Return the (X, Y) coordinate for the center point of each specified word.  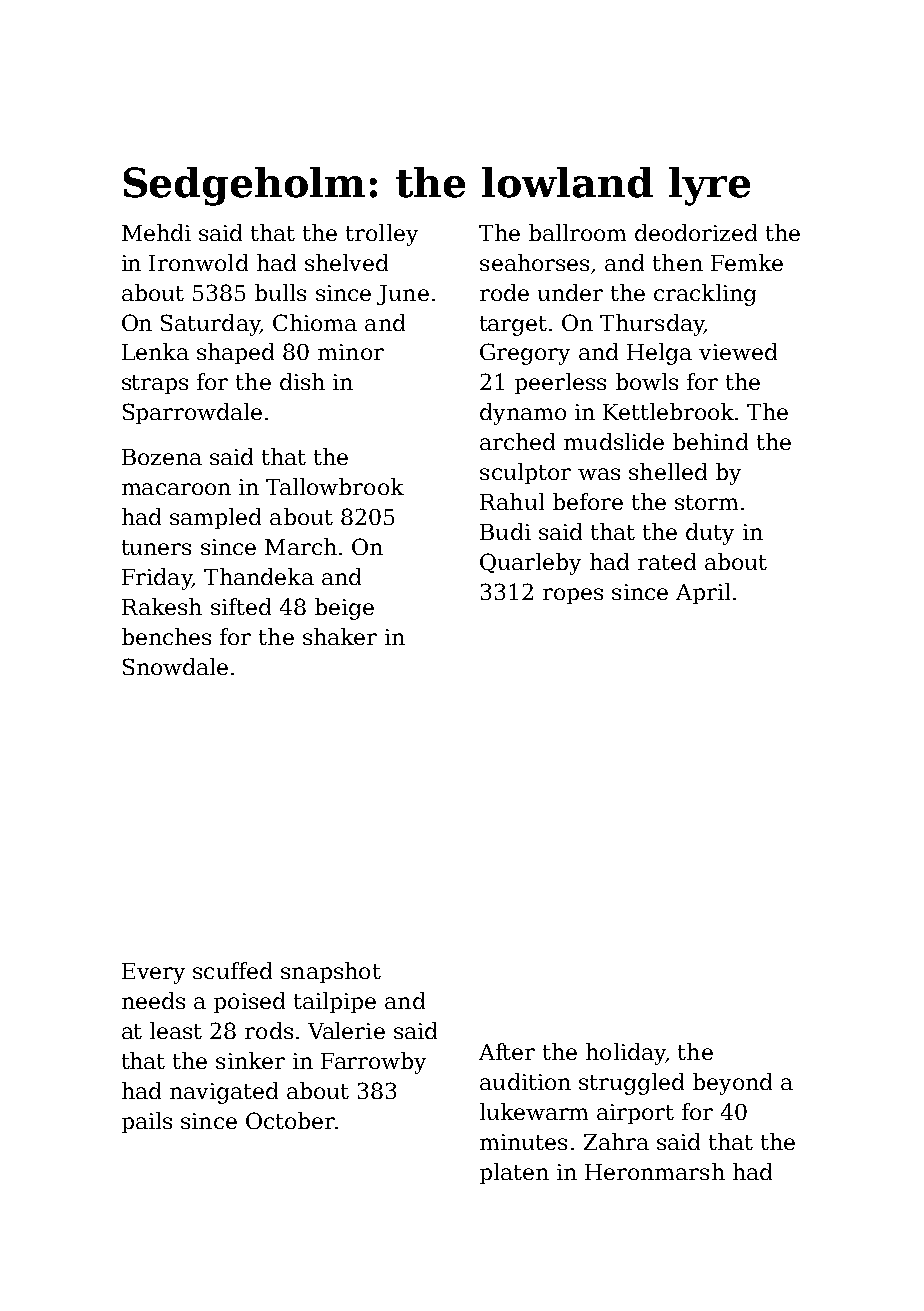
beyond (732, 1084)
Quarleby (530, 564)
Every (153, 973)
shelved (346, 262)
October (290, 1120)
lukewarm (534, 1111)
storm (706, 502)
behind (710, 441)
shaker (340, 636)
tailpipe (335, 1002)
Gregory (525, 354)
